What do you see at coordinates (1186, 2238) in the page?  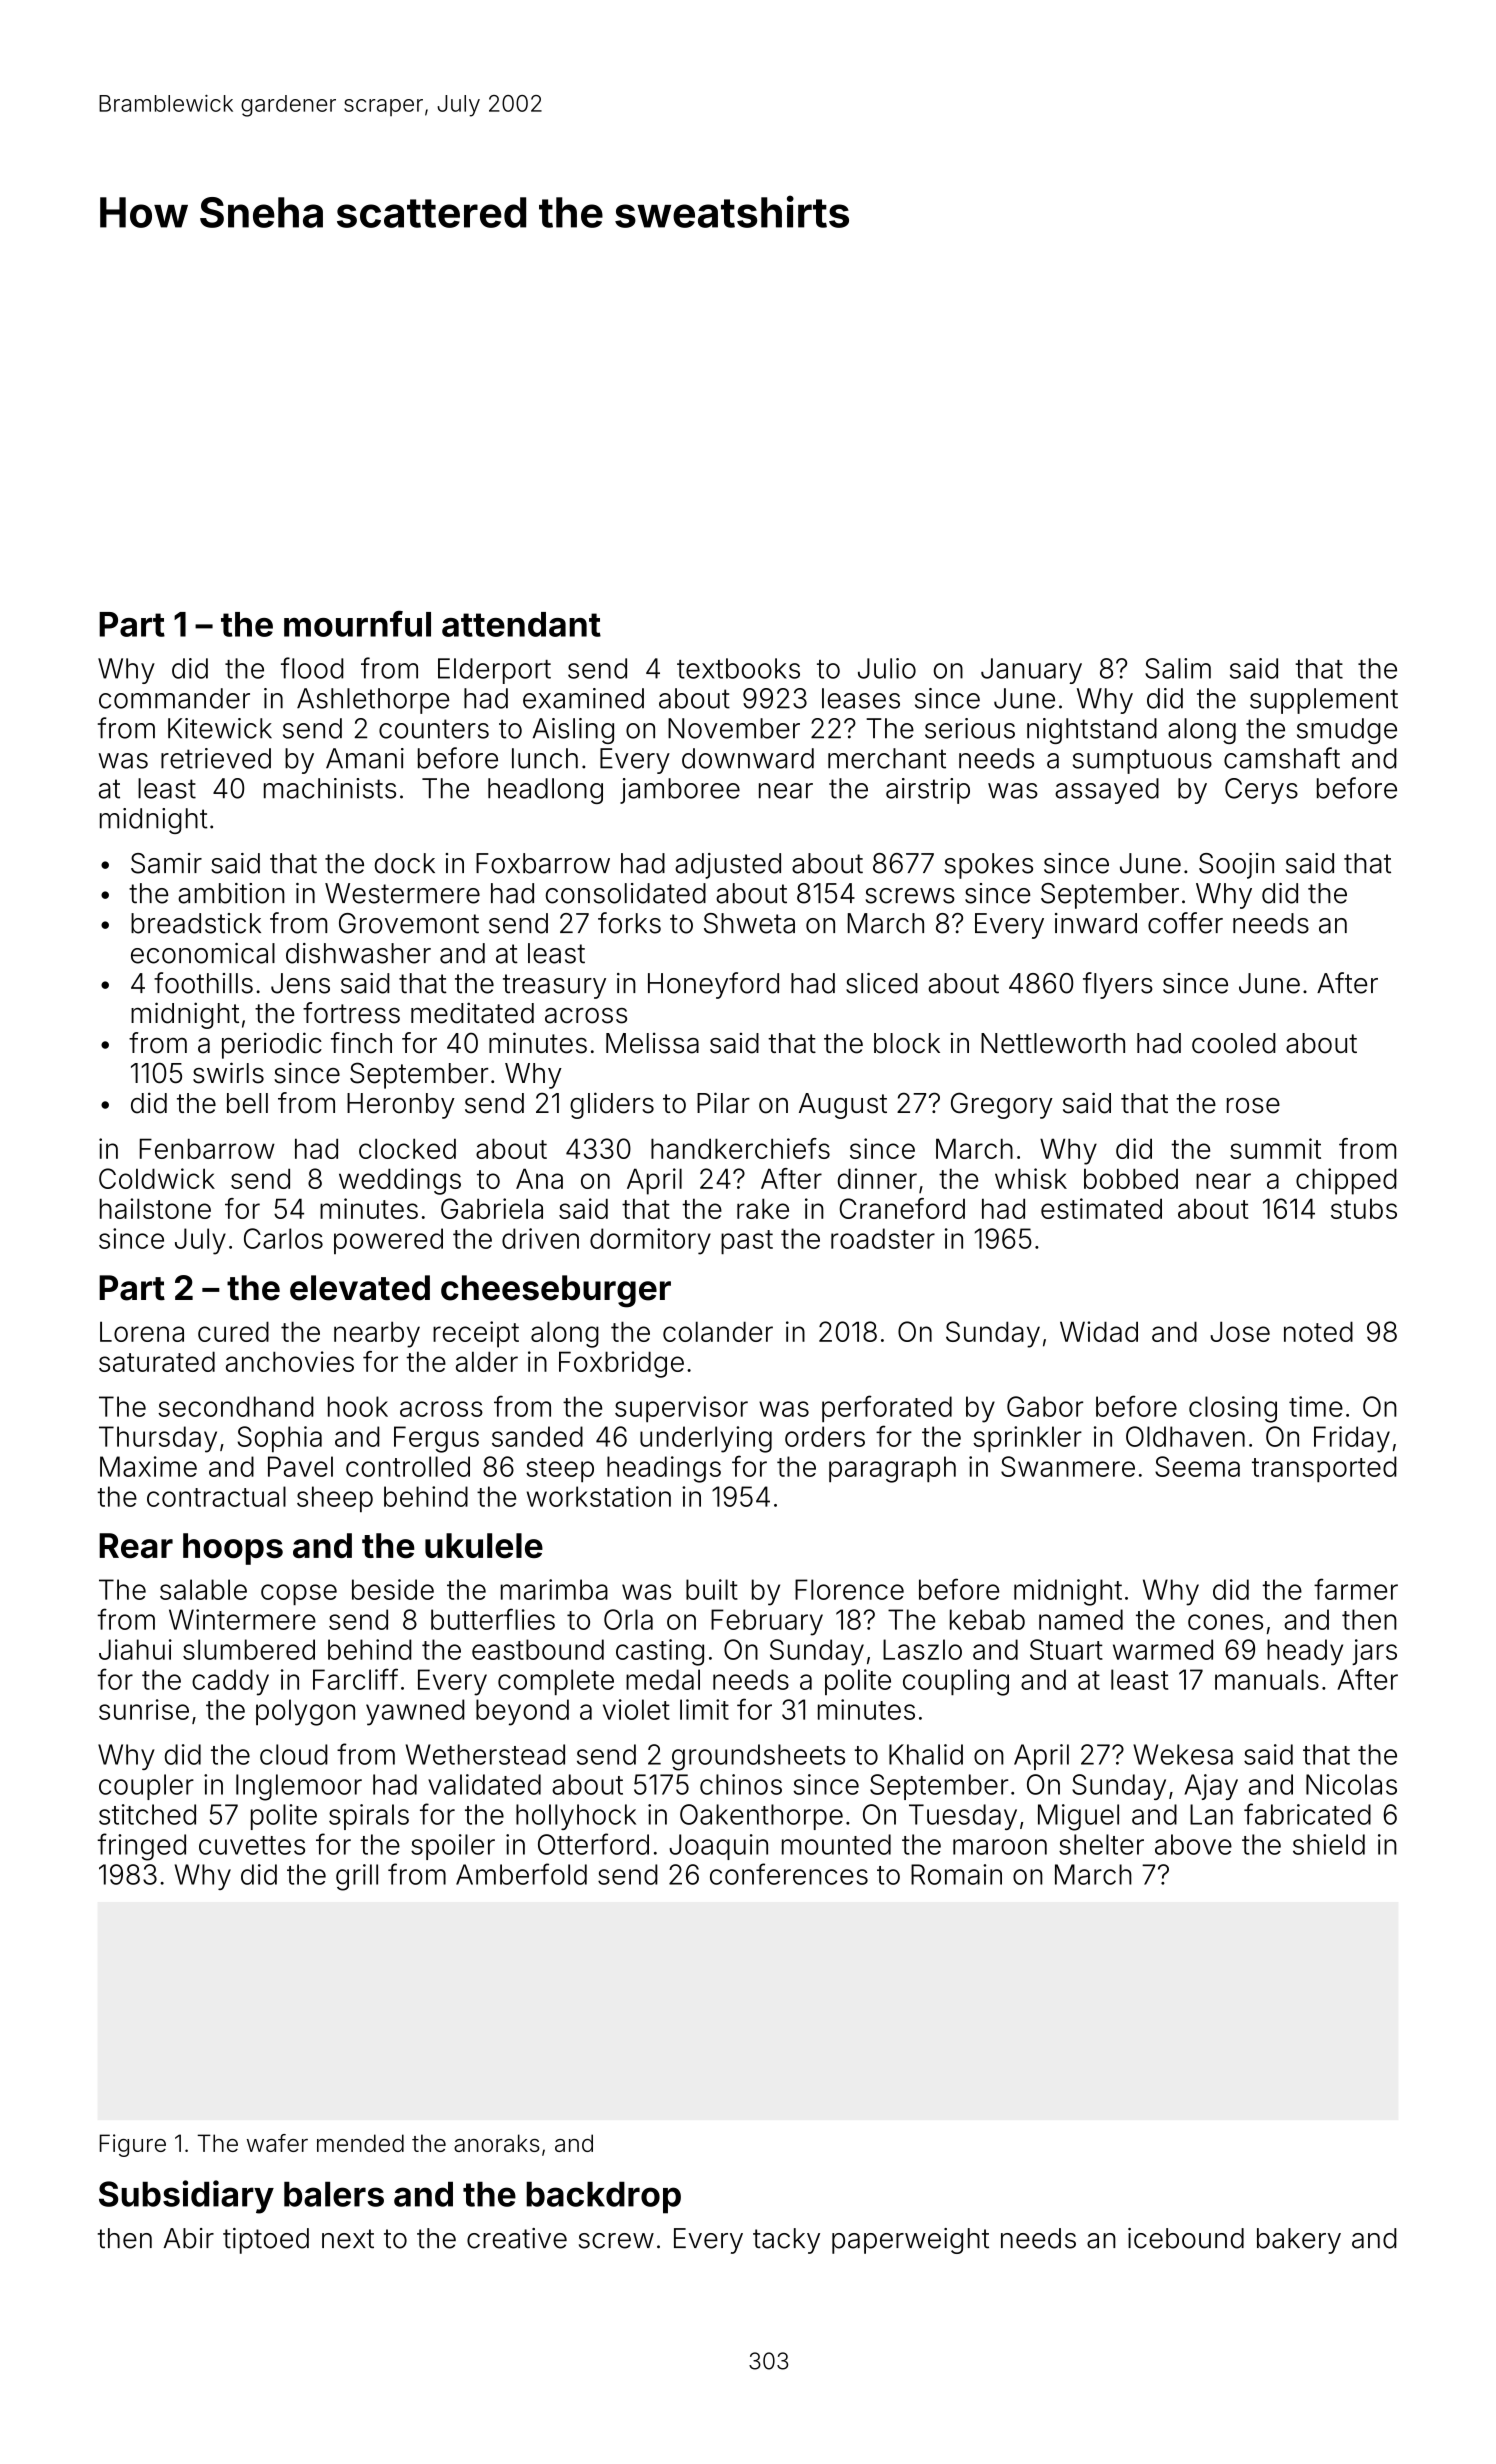 I see `icebound` at bounding box center [1186, 2238].
